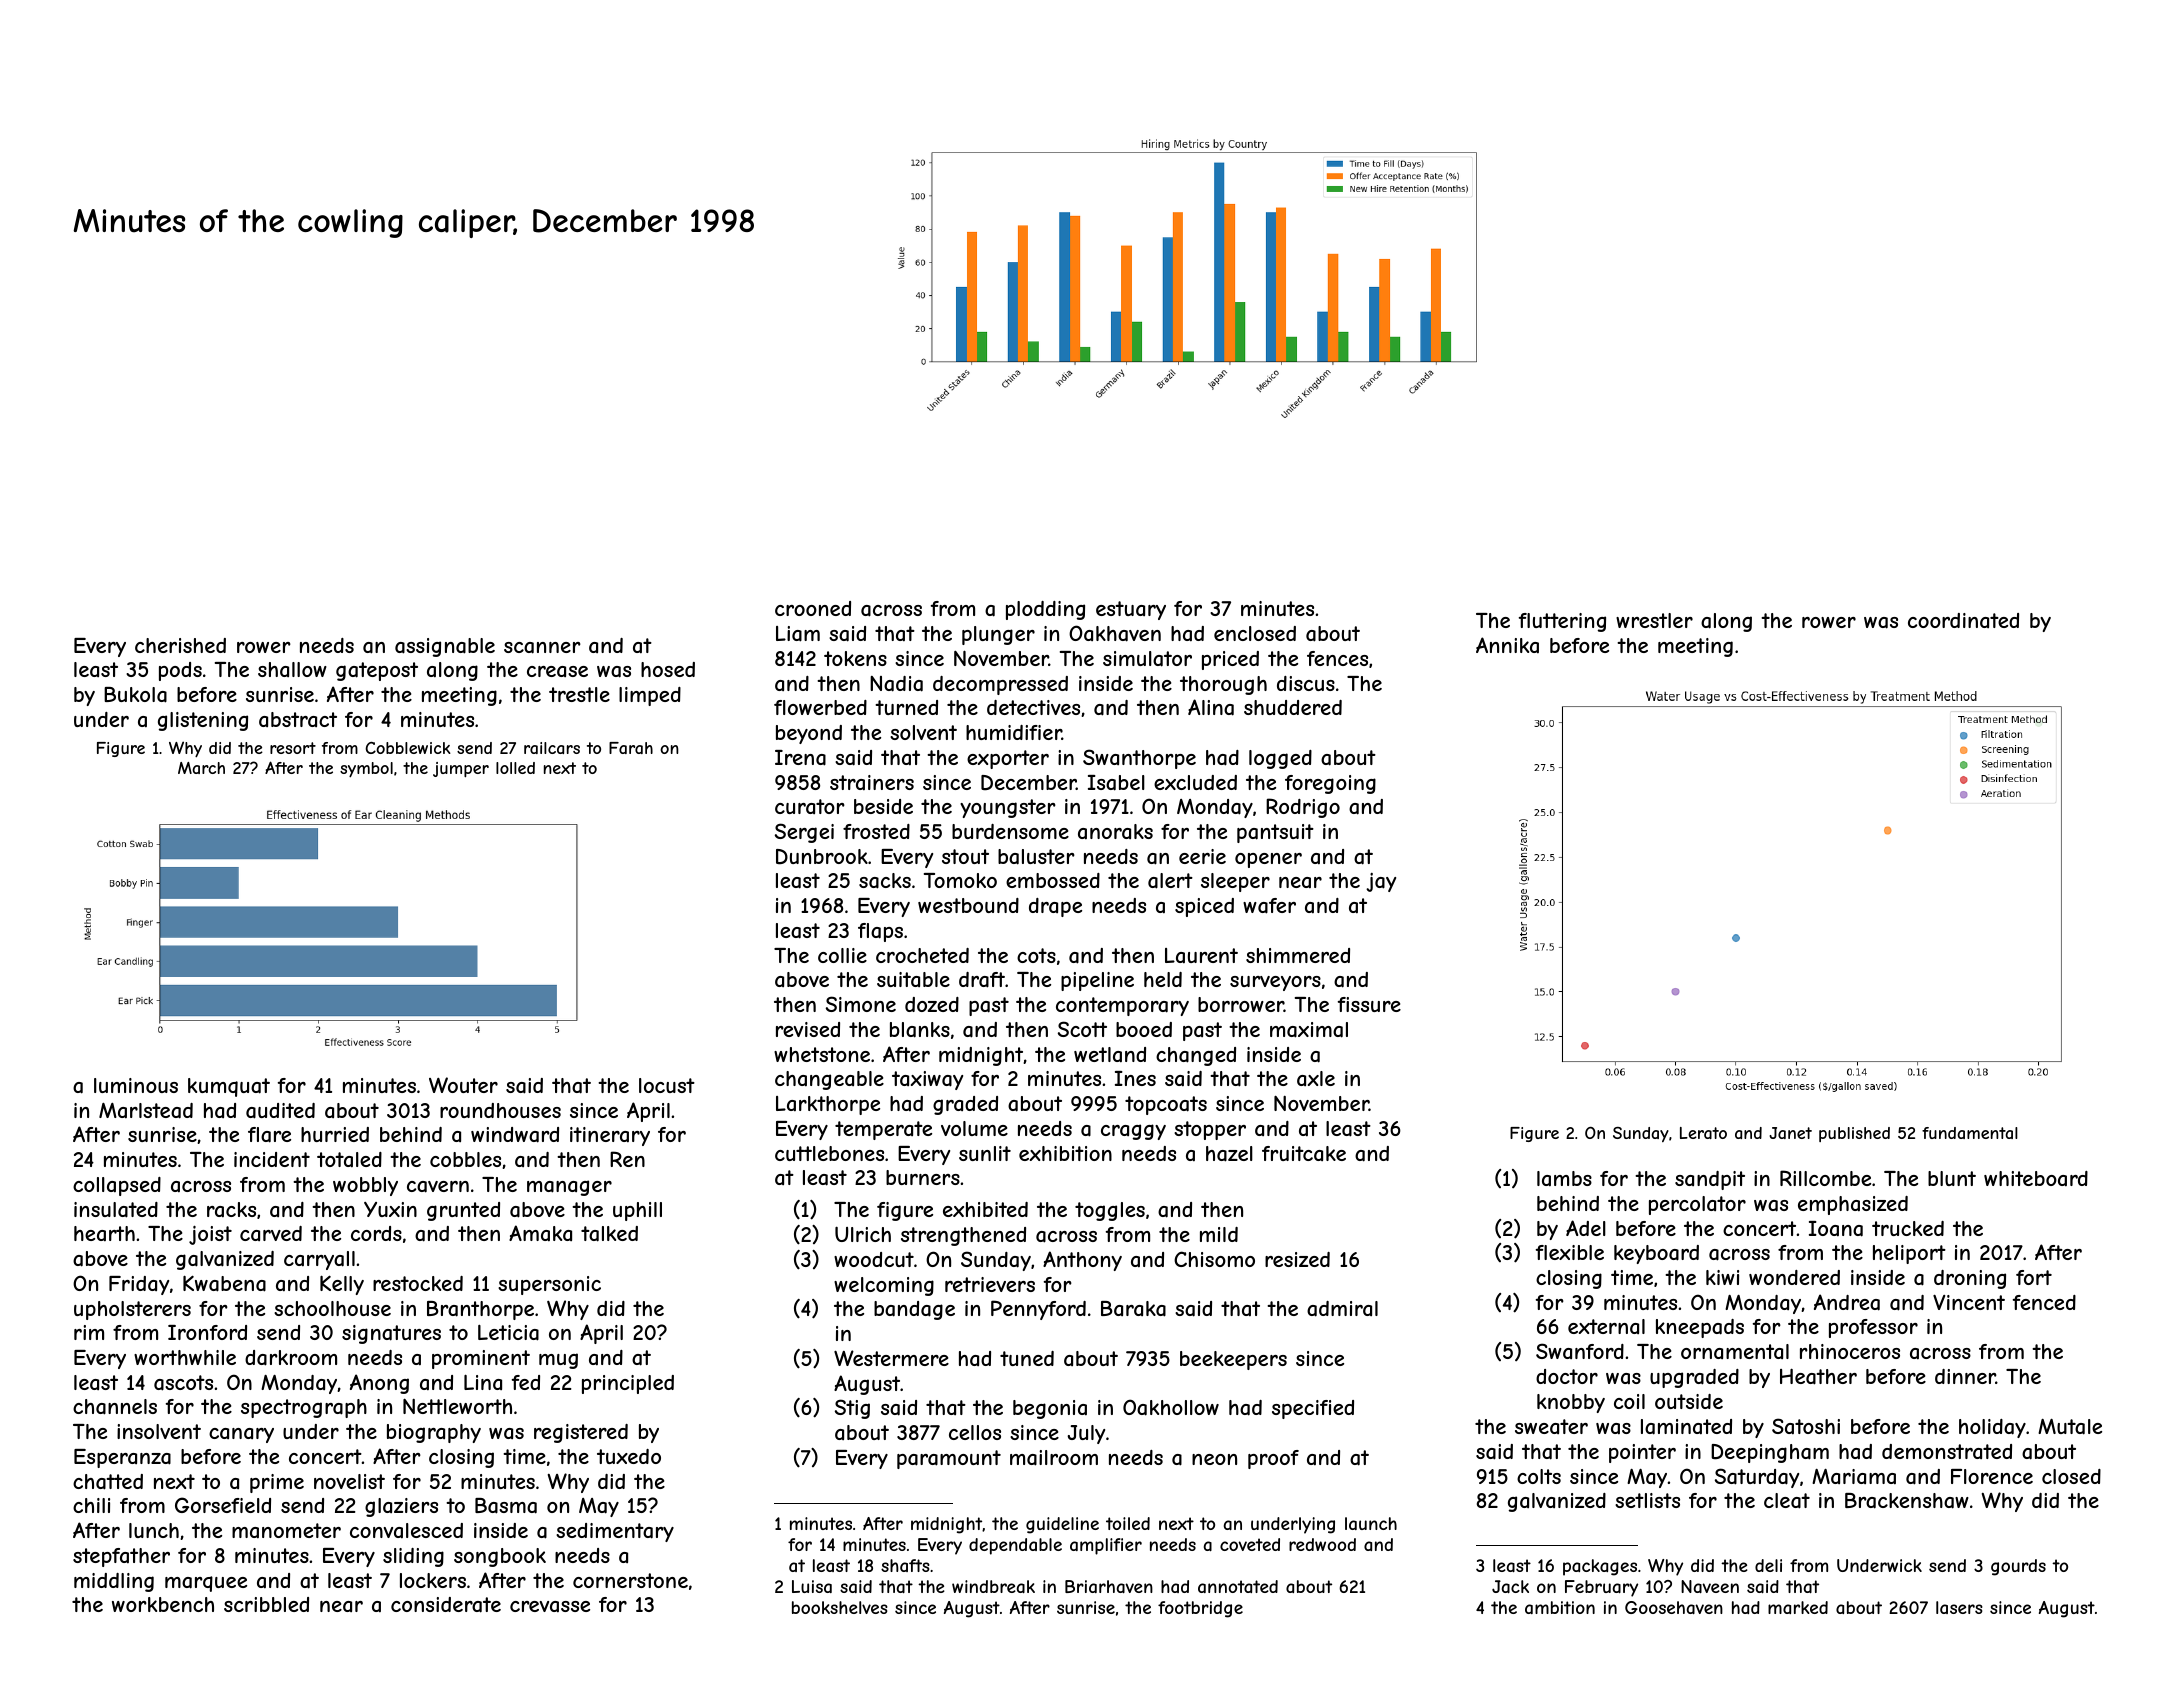 The height and width of the screenshot is (1683, 2178). What do you see at coordinates (852, 1409) in the screenshot?
I see `Stig` at bounding box center [852, 1409].
